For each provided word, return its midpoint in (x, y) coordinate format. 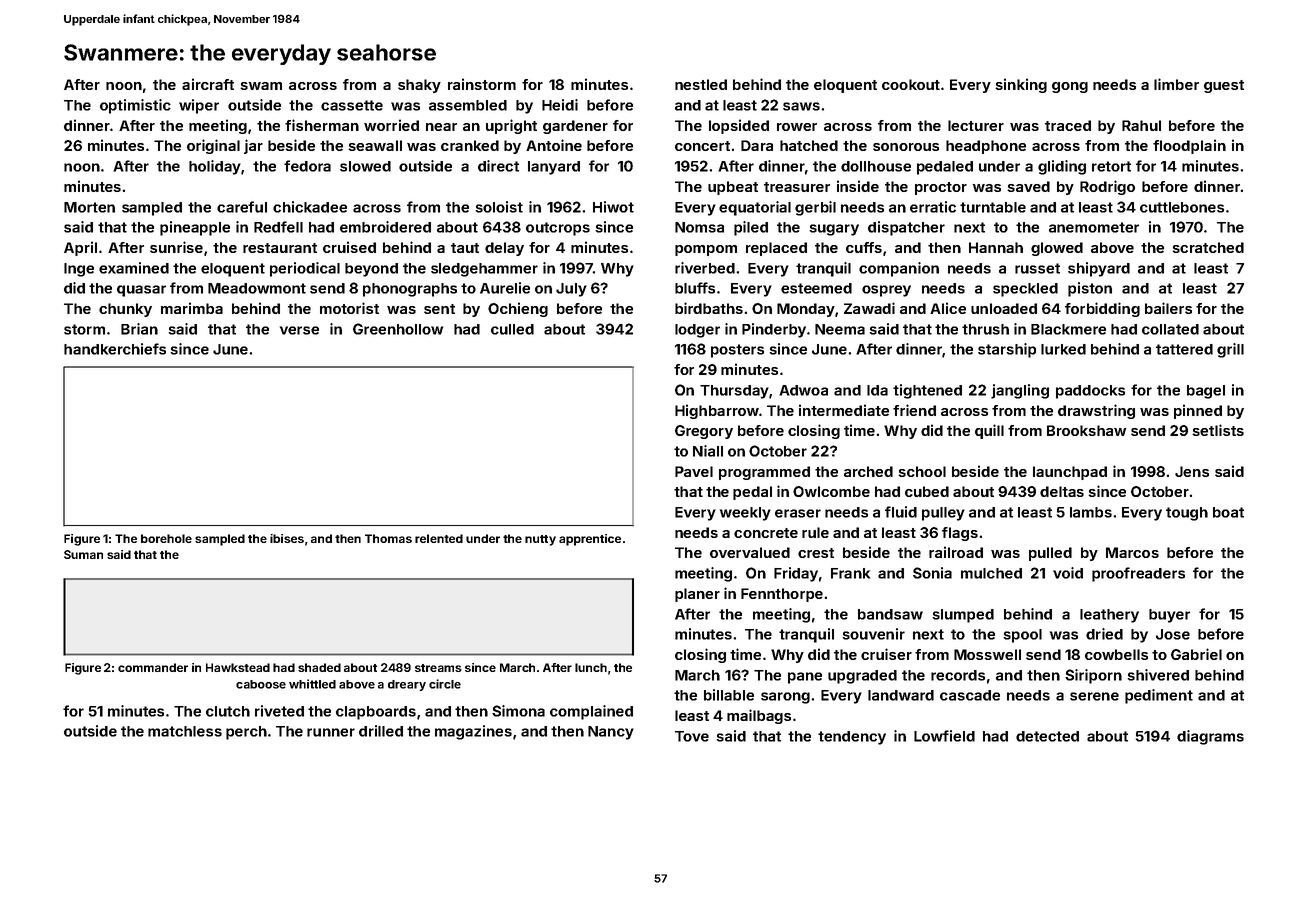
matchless (185, 731)
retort (1111, 166)
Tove (692, 736)
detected (1047, 736)
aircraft (208, 84)
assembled (468, 105)
